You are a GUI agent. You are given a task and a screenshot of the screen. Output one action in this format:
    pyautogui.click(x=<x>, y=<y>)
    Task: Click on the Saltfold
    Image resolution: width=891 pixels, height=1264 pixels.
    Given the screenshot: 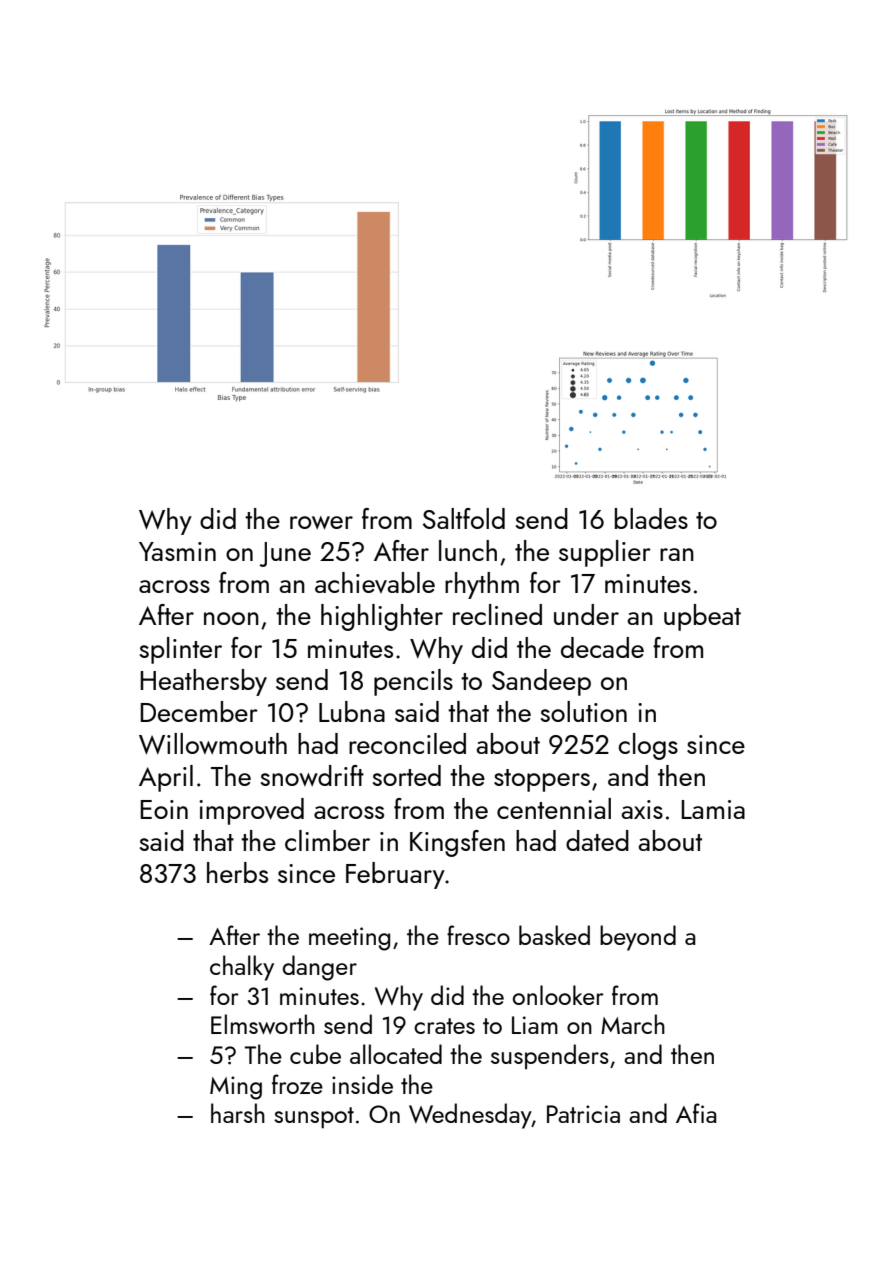 What is the action you would take?
    pyautogui.click(x=464, y=518)
